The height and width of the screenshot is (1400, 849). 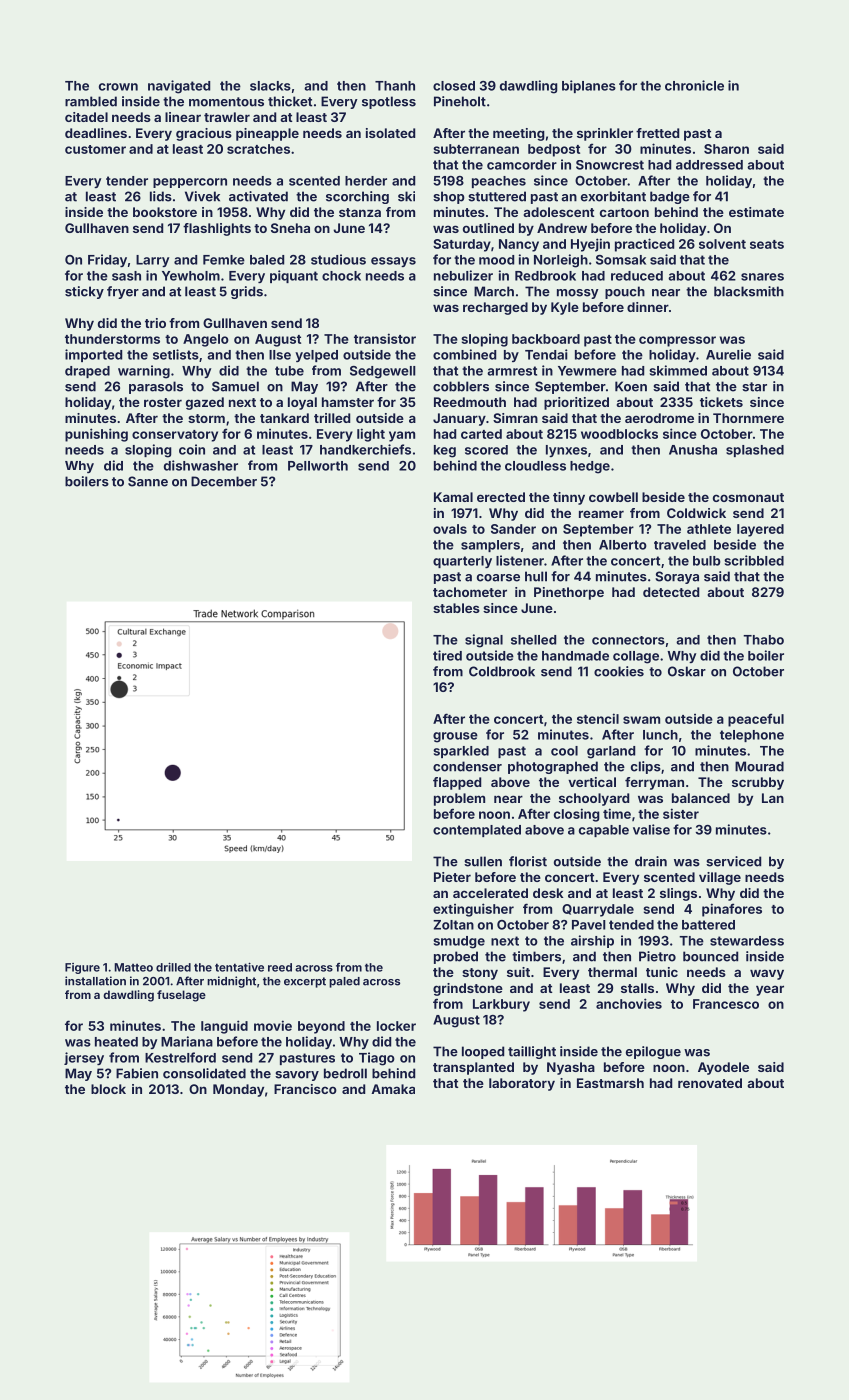 I want to click on Amaka, so click(x=393, y=1089).
